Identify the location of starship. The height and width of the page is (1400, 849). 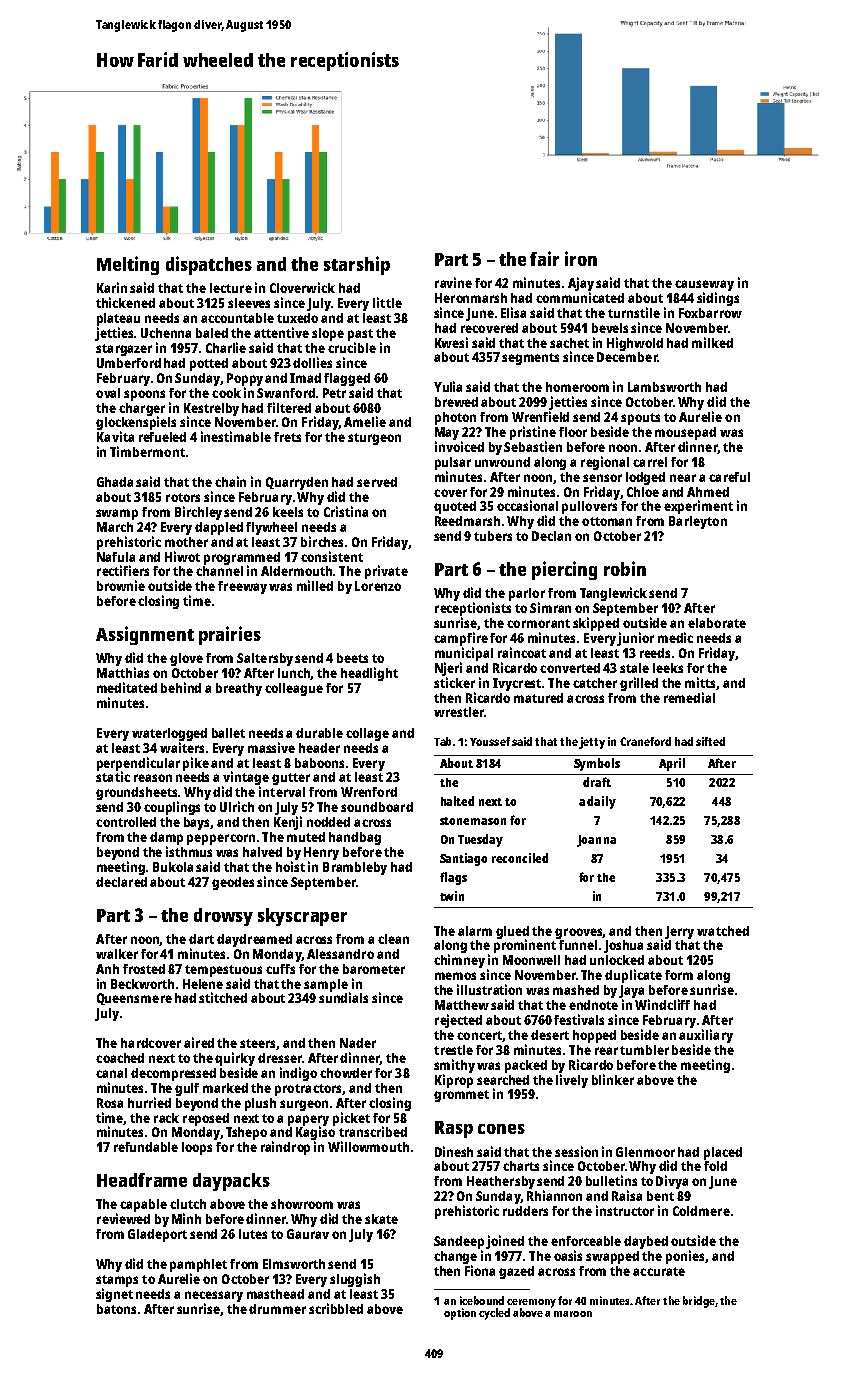
(357, 265).
